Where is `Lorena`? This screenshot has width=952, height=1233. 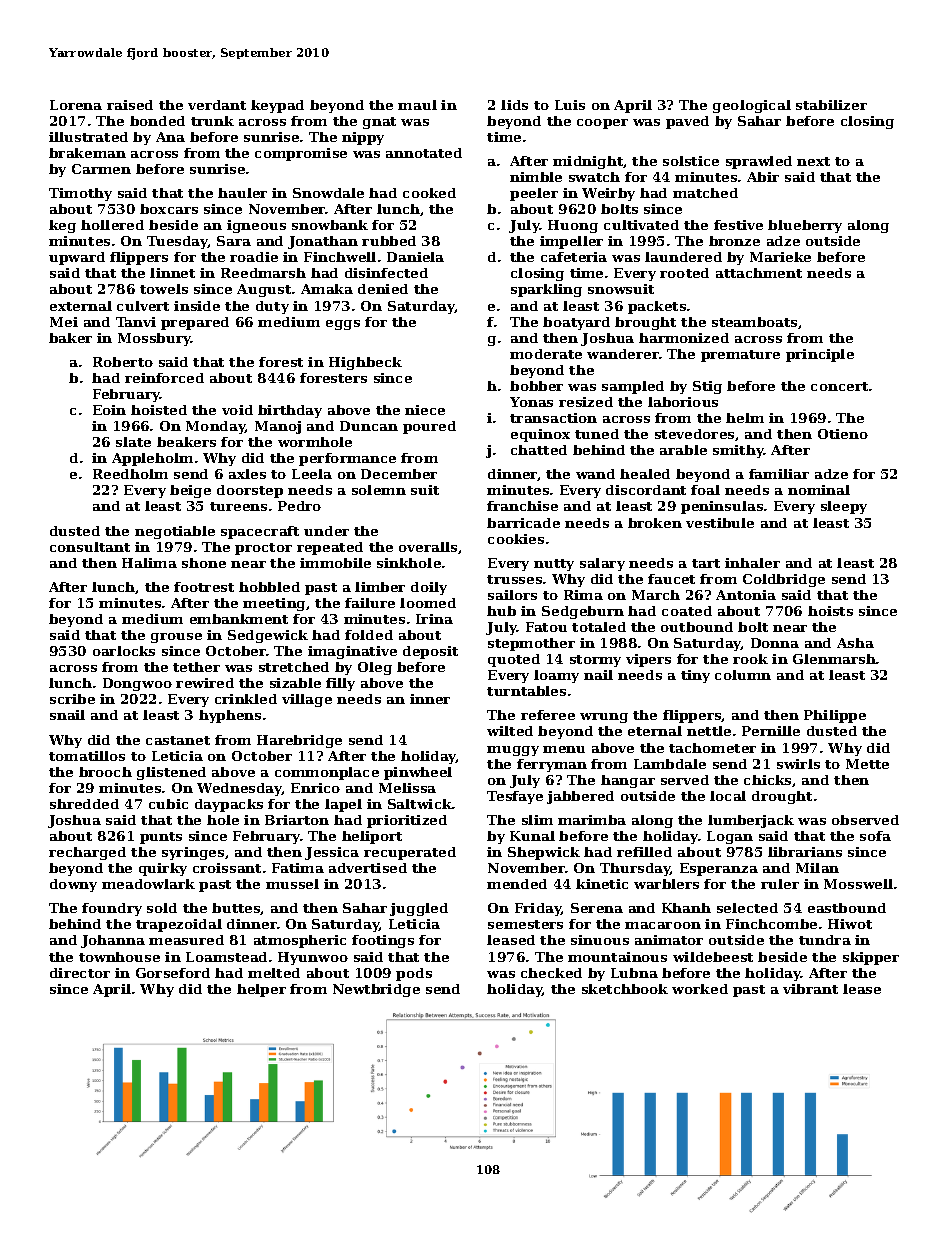
Lorena is located at coordinates (76, 105).
